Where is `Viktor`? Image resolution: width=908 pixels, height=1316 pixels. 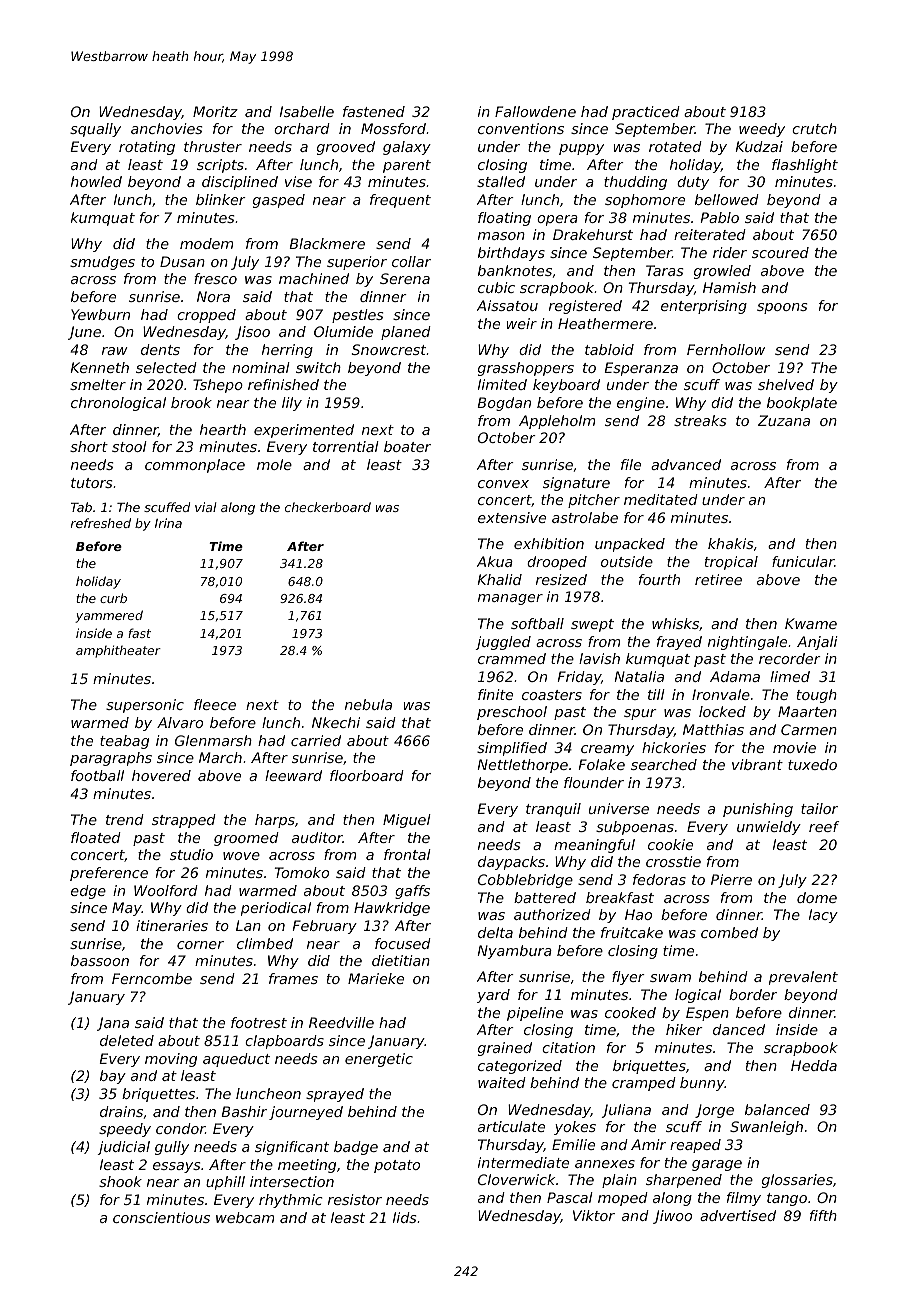 Viktor is located at coordinates (594, 1215).
